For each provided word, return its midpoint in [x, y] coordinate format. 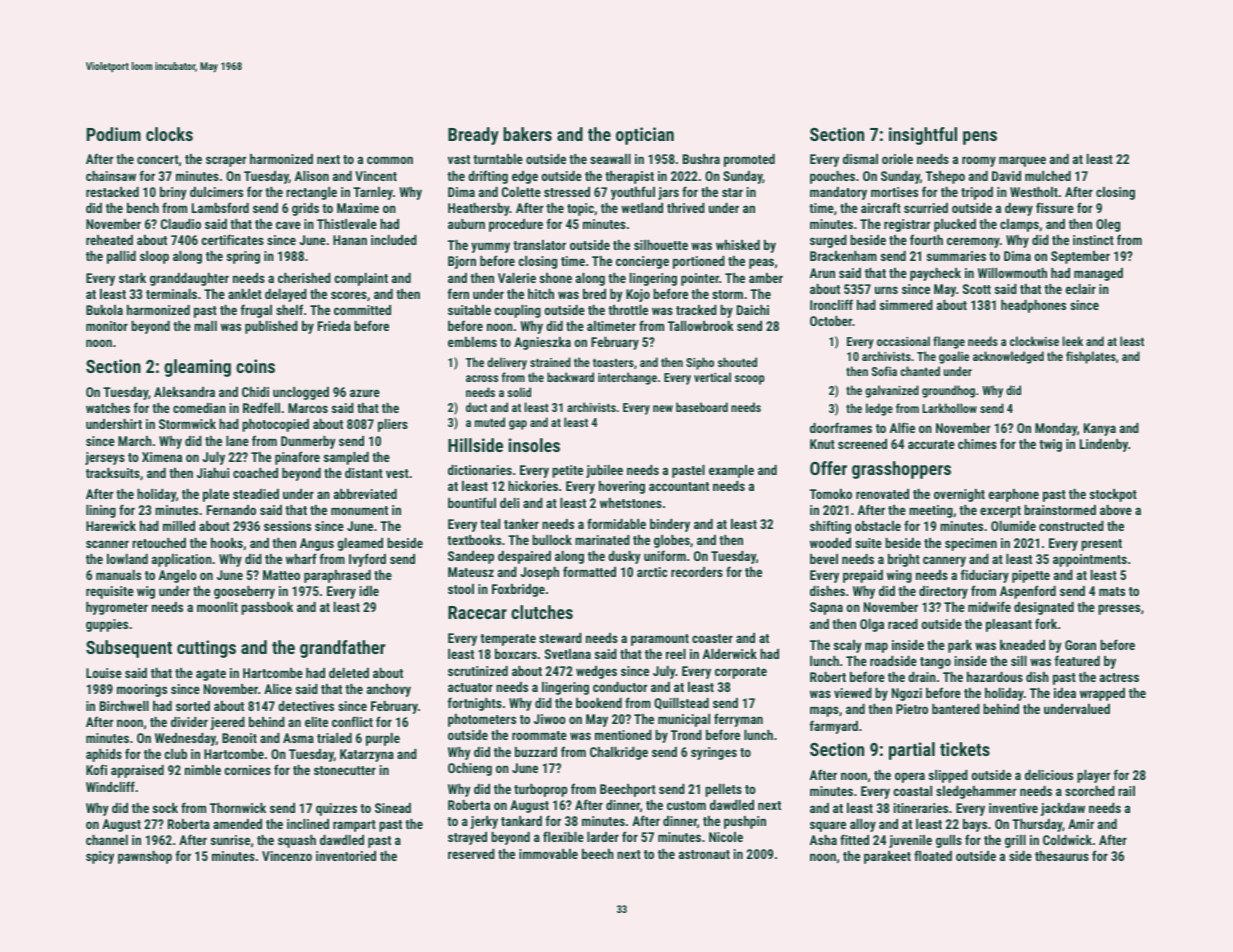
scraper [226, 161]
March [135, 441]
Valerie [517, 278]
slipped [948, 776]
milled [179, 526]
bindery [670, 525]
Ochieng [470, 769]
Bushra [701, 159]
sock [165, 808]
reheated [109, 240]
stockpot [1113, 495]
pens [980, 138]
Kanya [1100, 429]
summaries [956, 256]
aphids [104, 755]
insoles [534, 445]
